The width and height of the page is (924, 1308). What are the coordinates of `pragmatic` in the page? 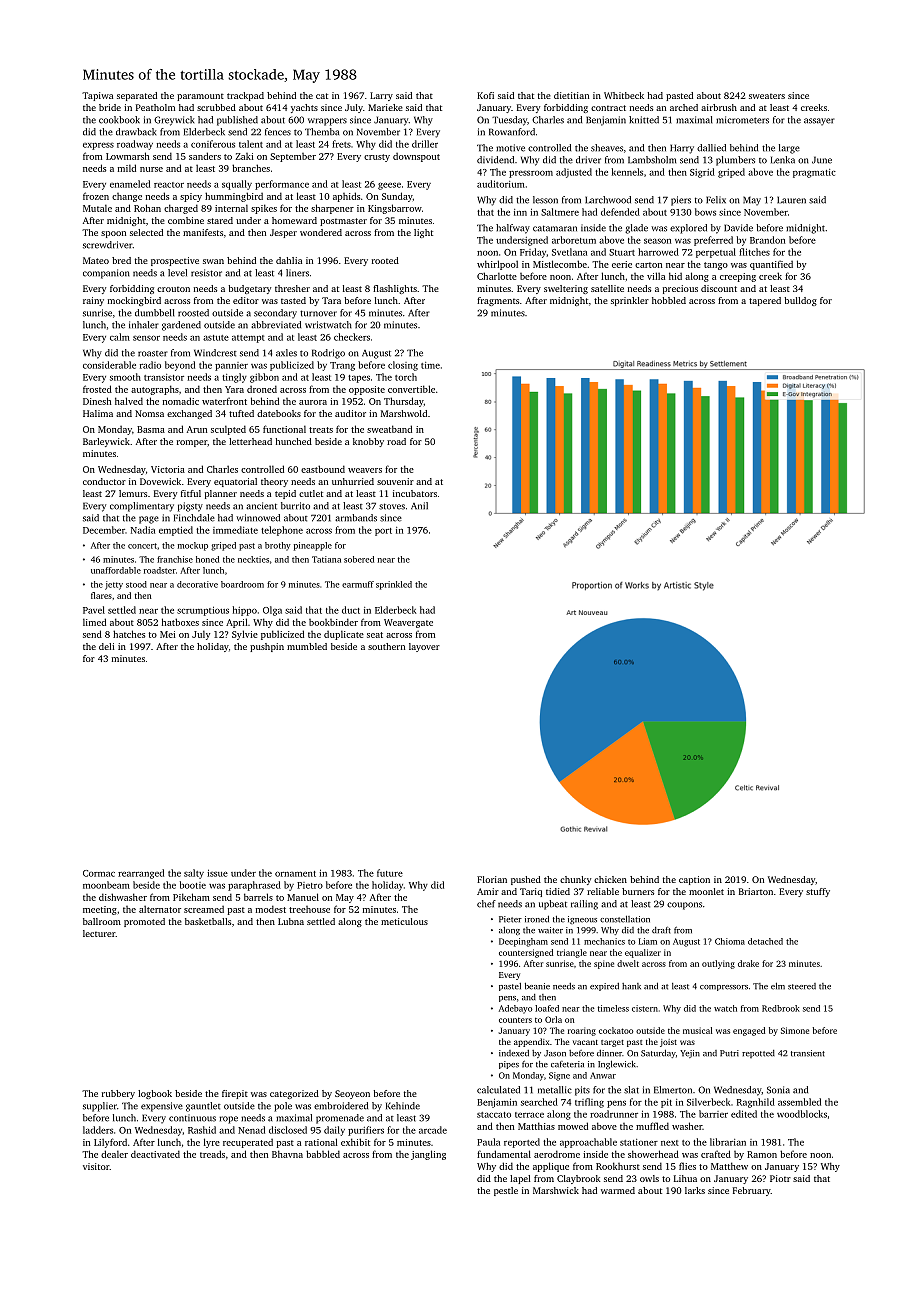 It's located at (814, 173).
